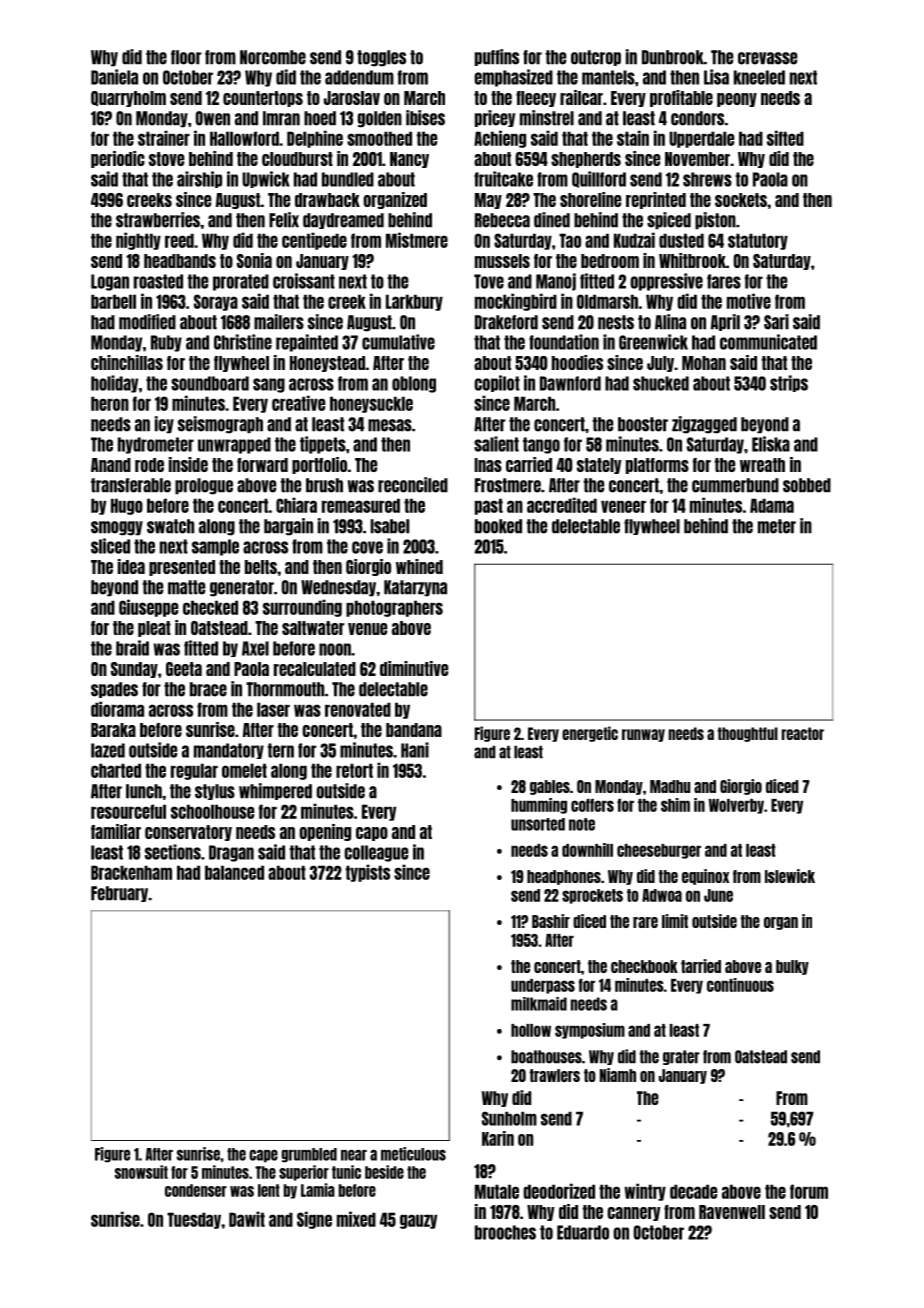 The image size is (924, 1308). Describe the element at coordinates (128, 99) in the image. I see `Quarryholm` at that location.
